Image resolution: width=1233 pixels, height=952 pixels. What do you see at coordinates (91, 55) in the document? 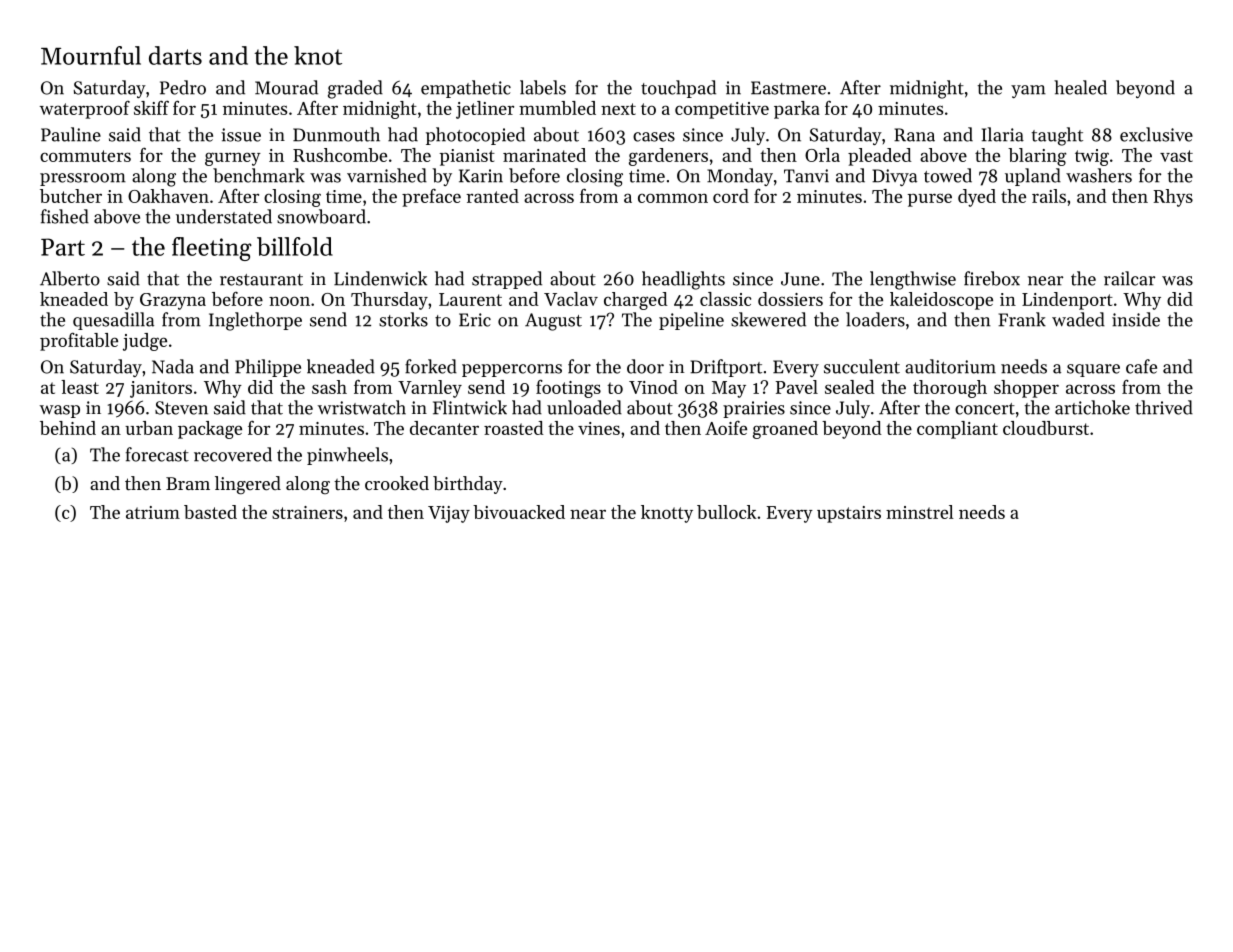
I see `Mournful` at bounding box center [91, 55].
